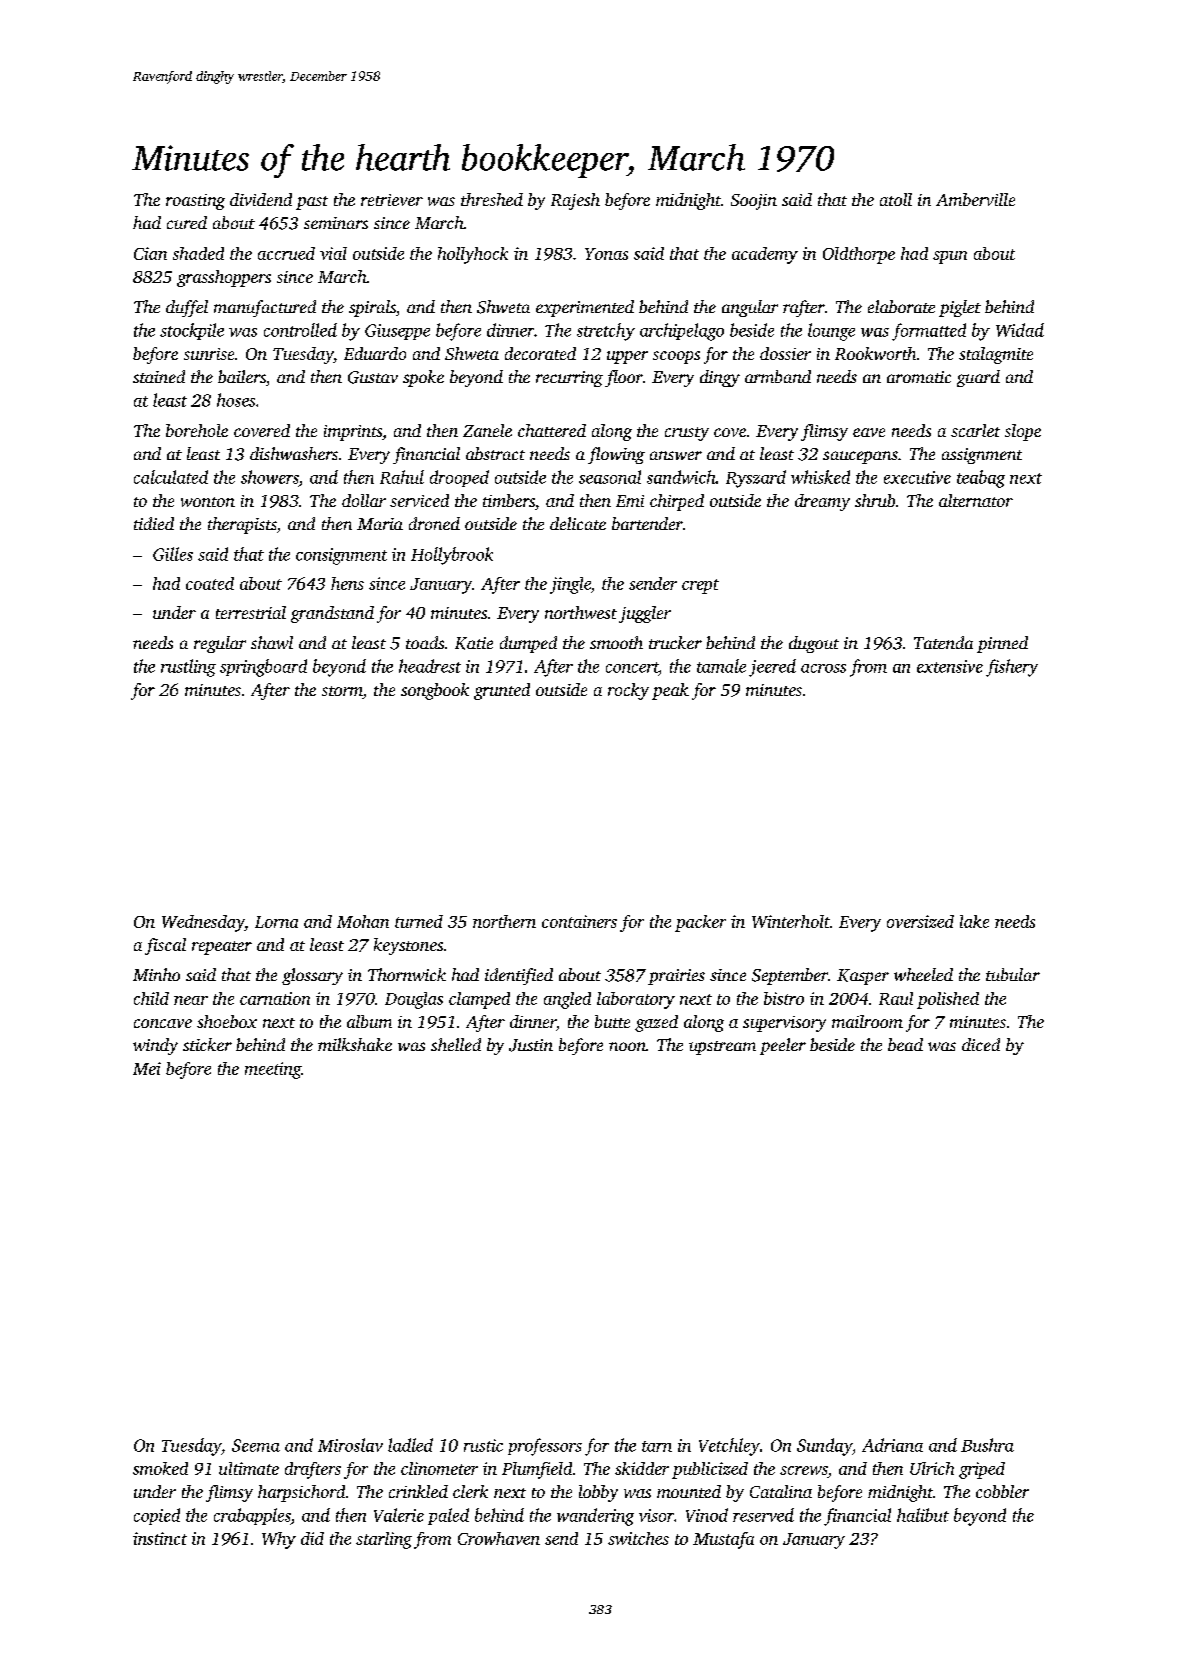  I want to click on packer, so click(700, 923).
